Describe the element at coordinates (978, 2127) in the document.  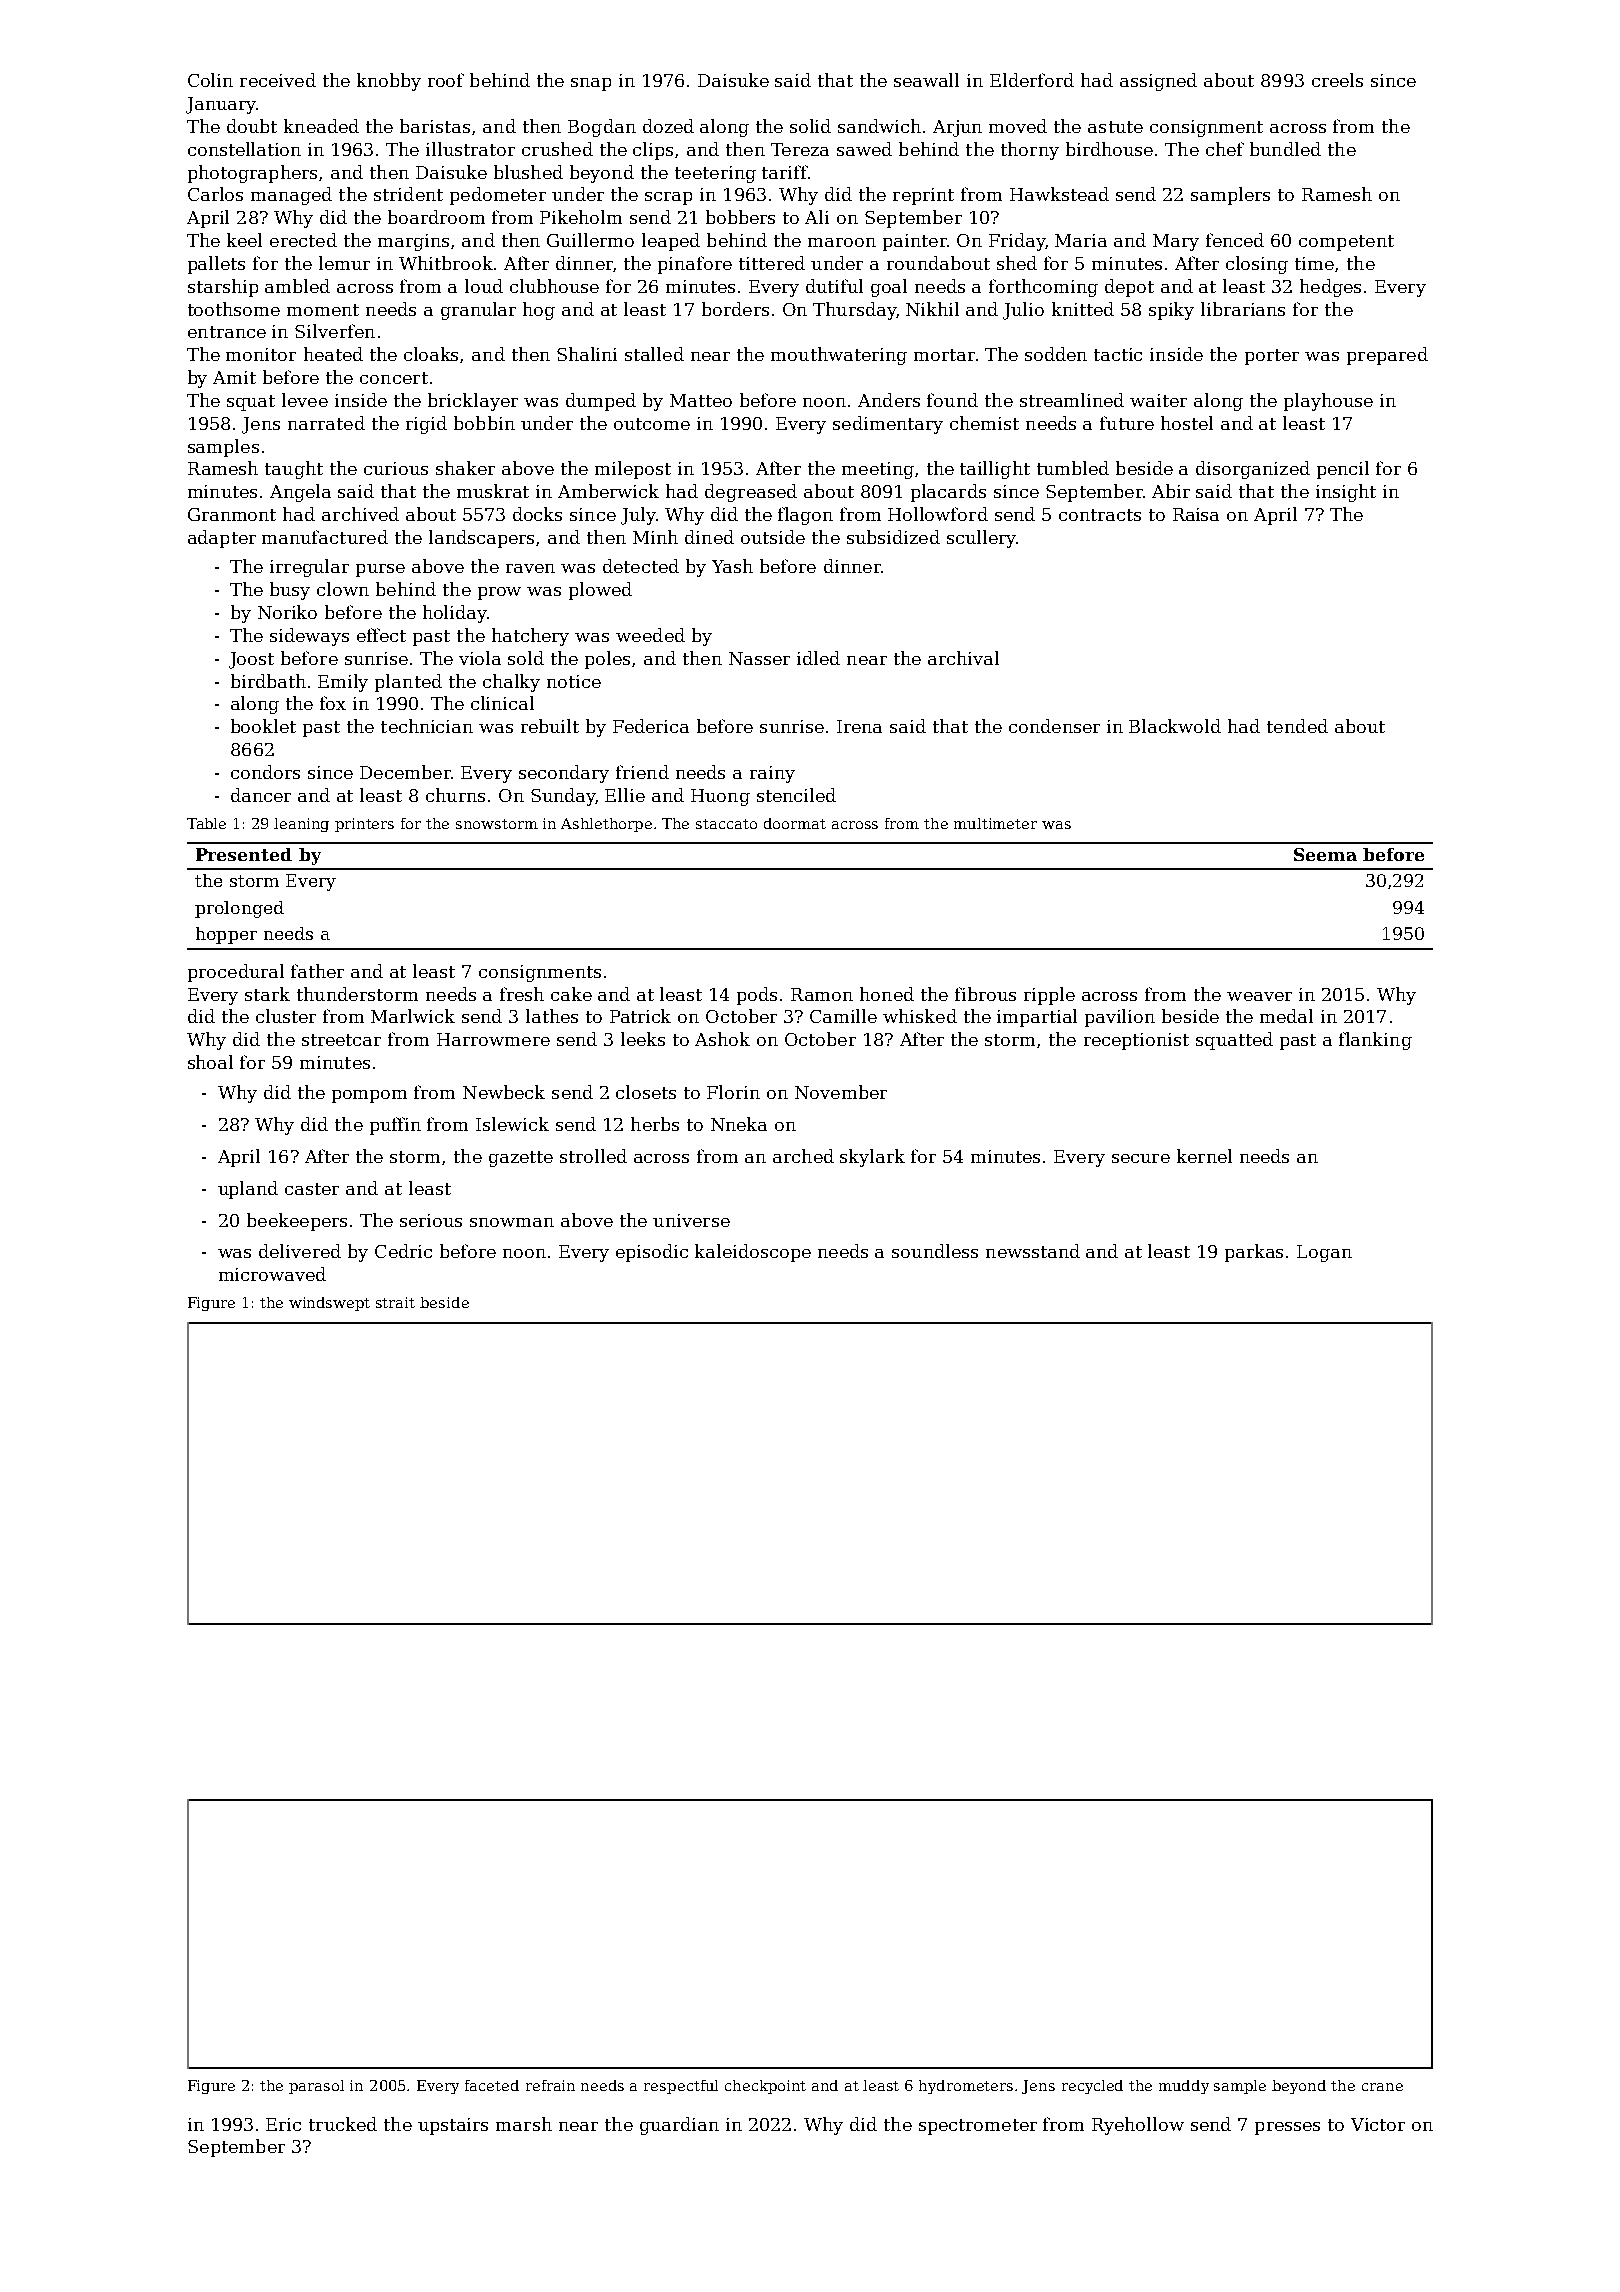
I see `spectrometer` at that location.
